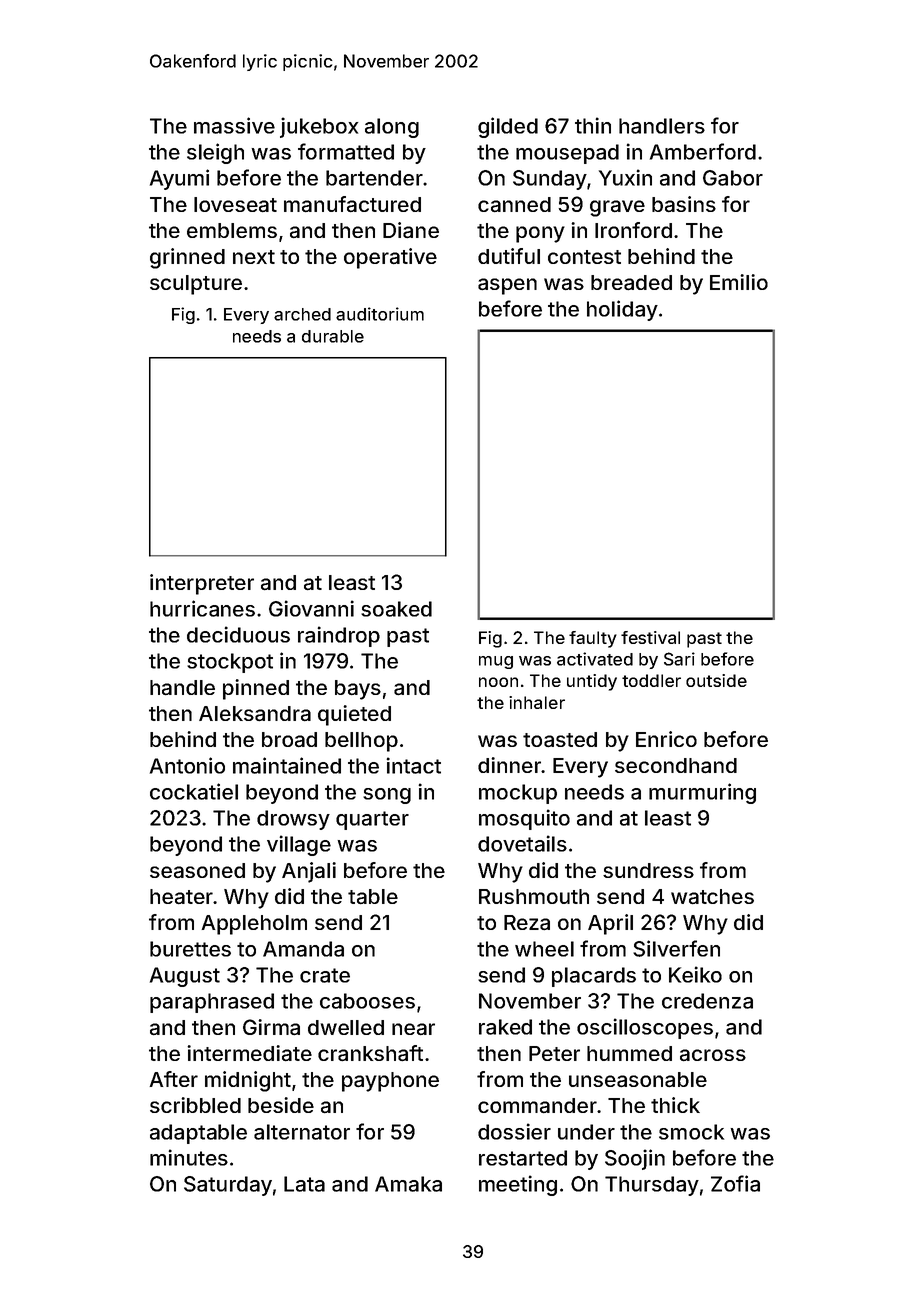  I want to click on Amaka, so click(408, 1184).
